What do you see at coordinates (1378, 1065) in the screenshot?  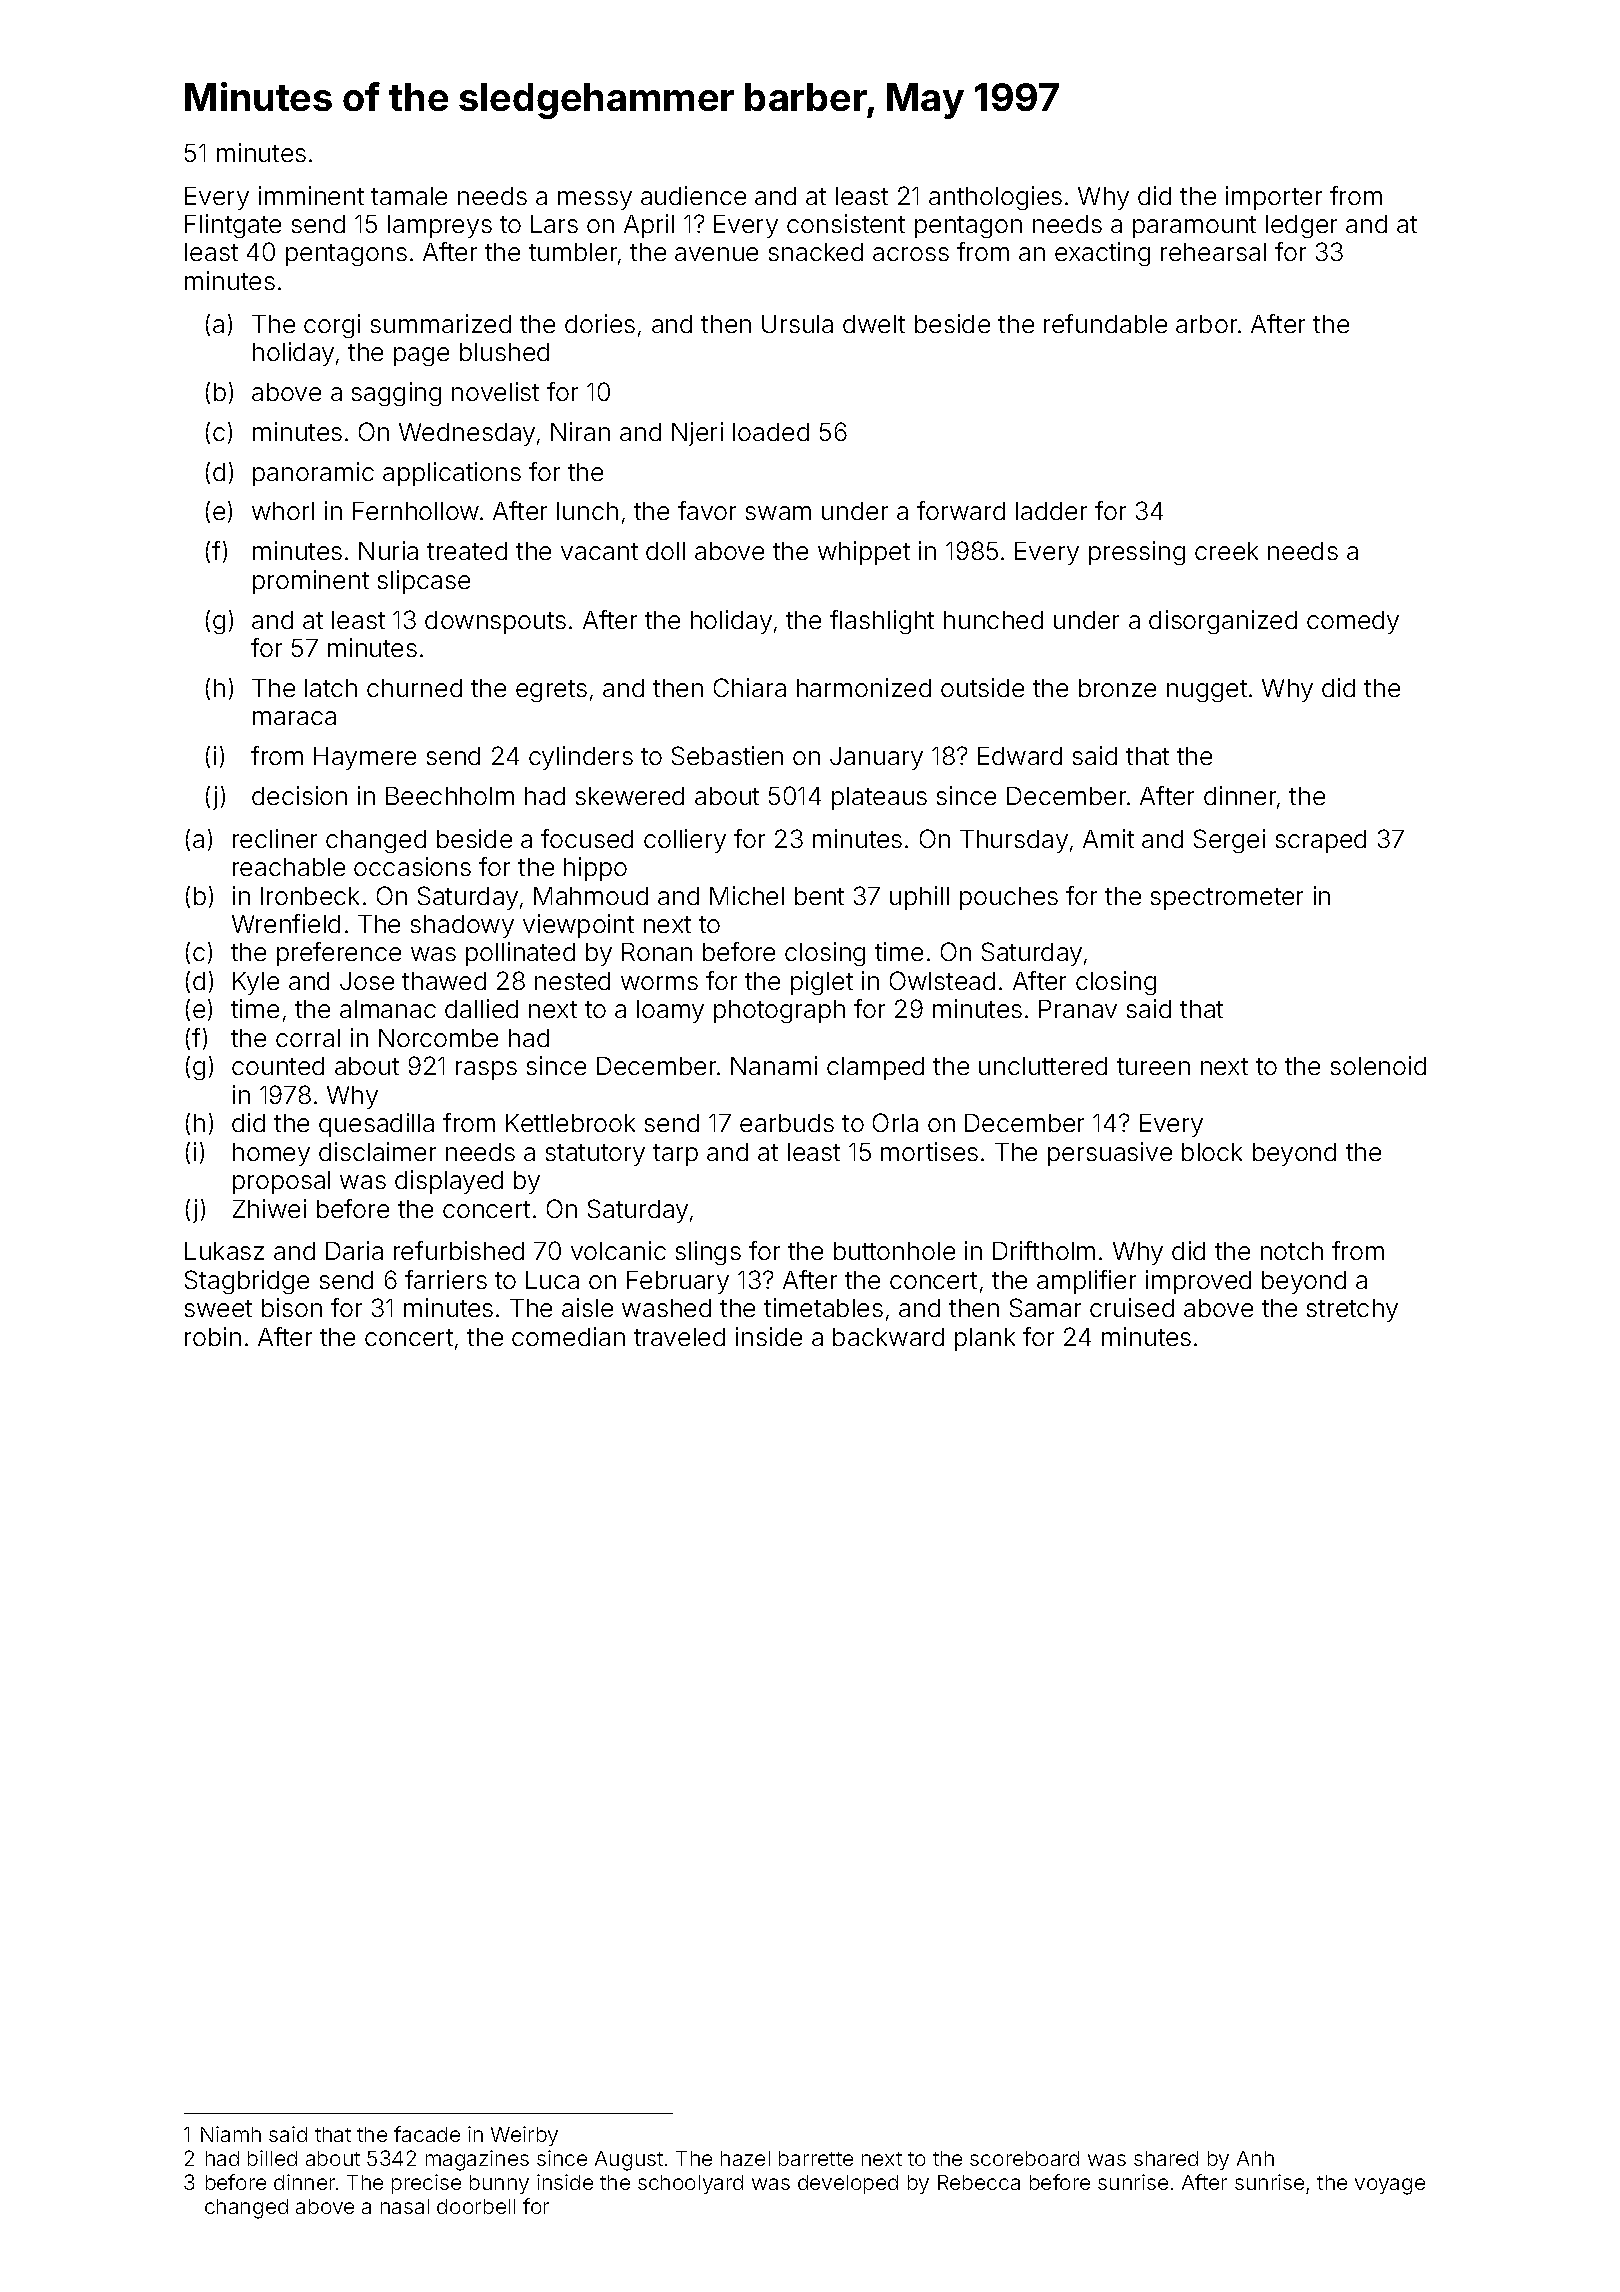 I see `solenoid` at bounding box center [1378, 1065].
